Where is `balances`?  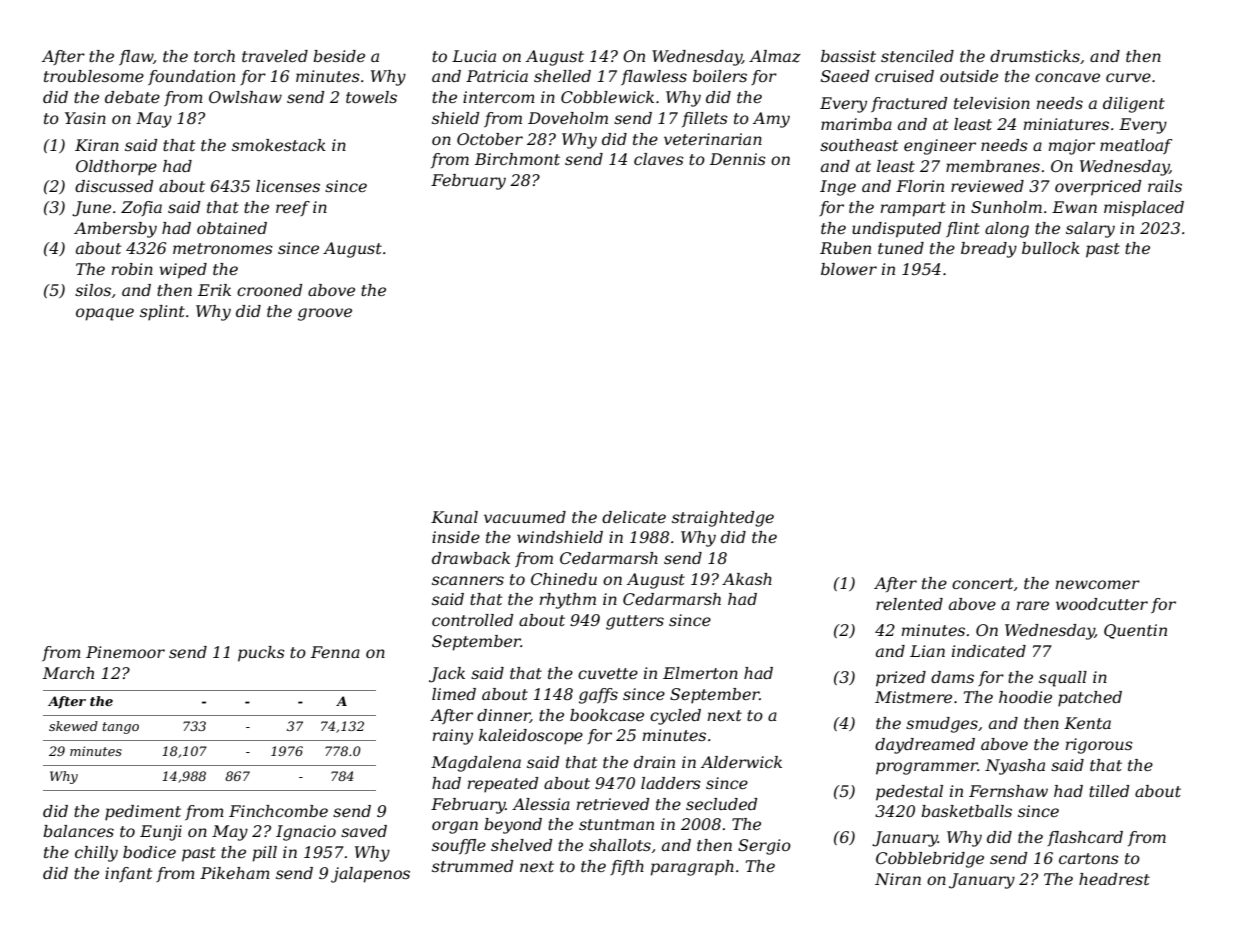
balances is located at coordinates (78, 831).
